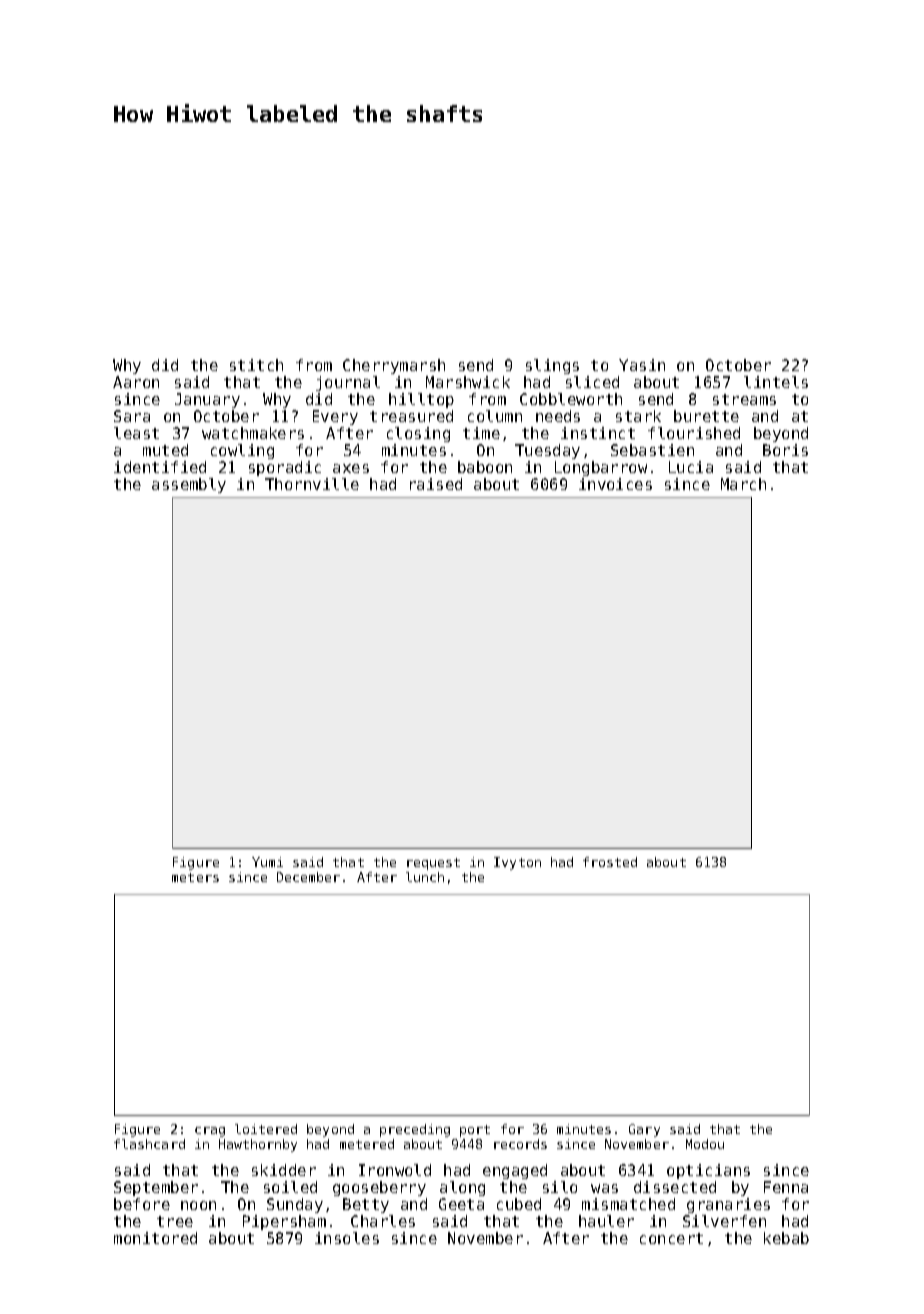  I want to click on Modou, so click(705, 1144).
